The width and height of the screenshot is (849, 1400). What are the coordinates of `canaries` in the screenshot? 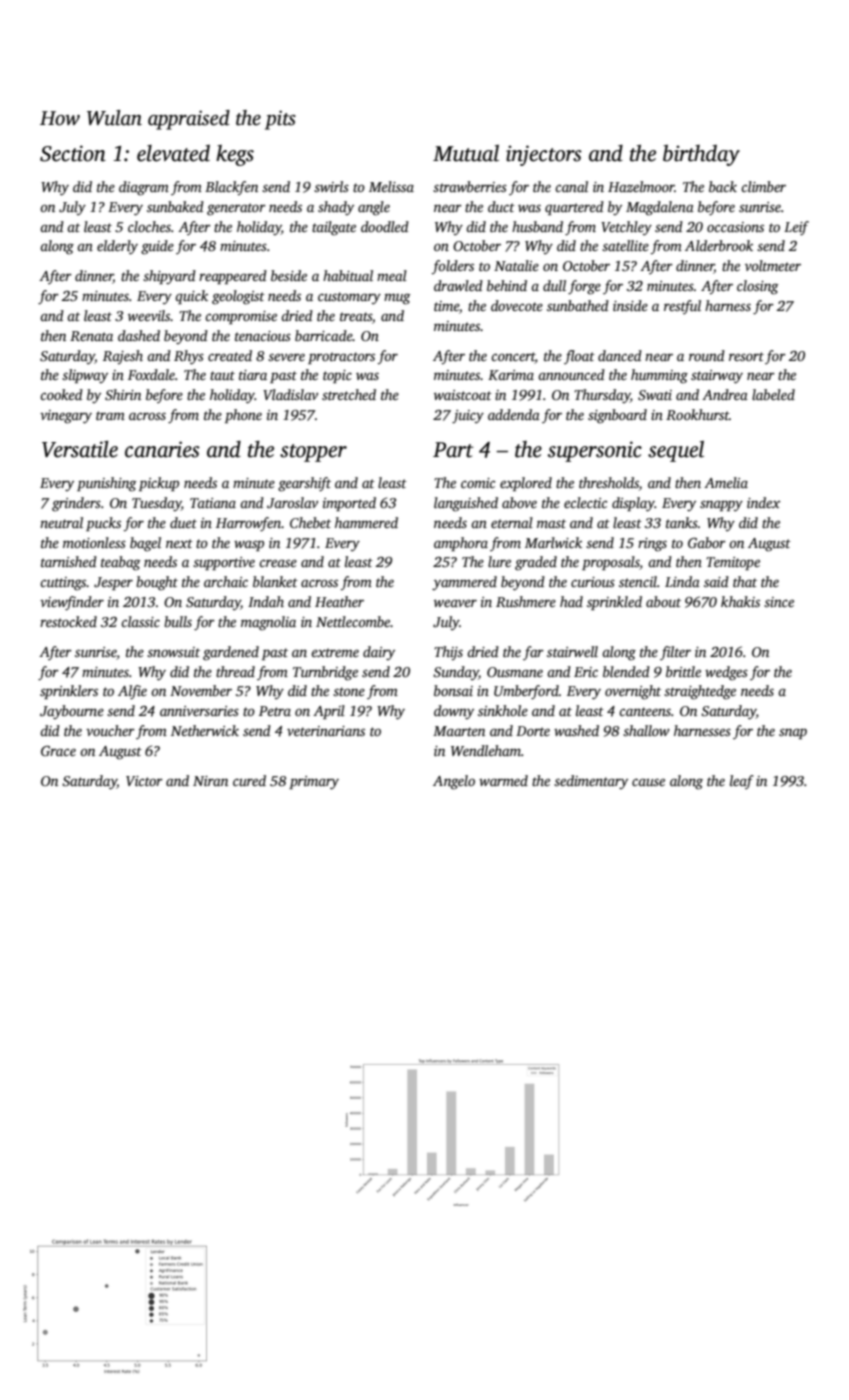 It's located at (162, 449).
